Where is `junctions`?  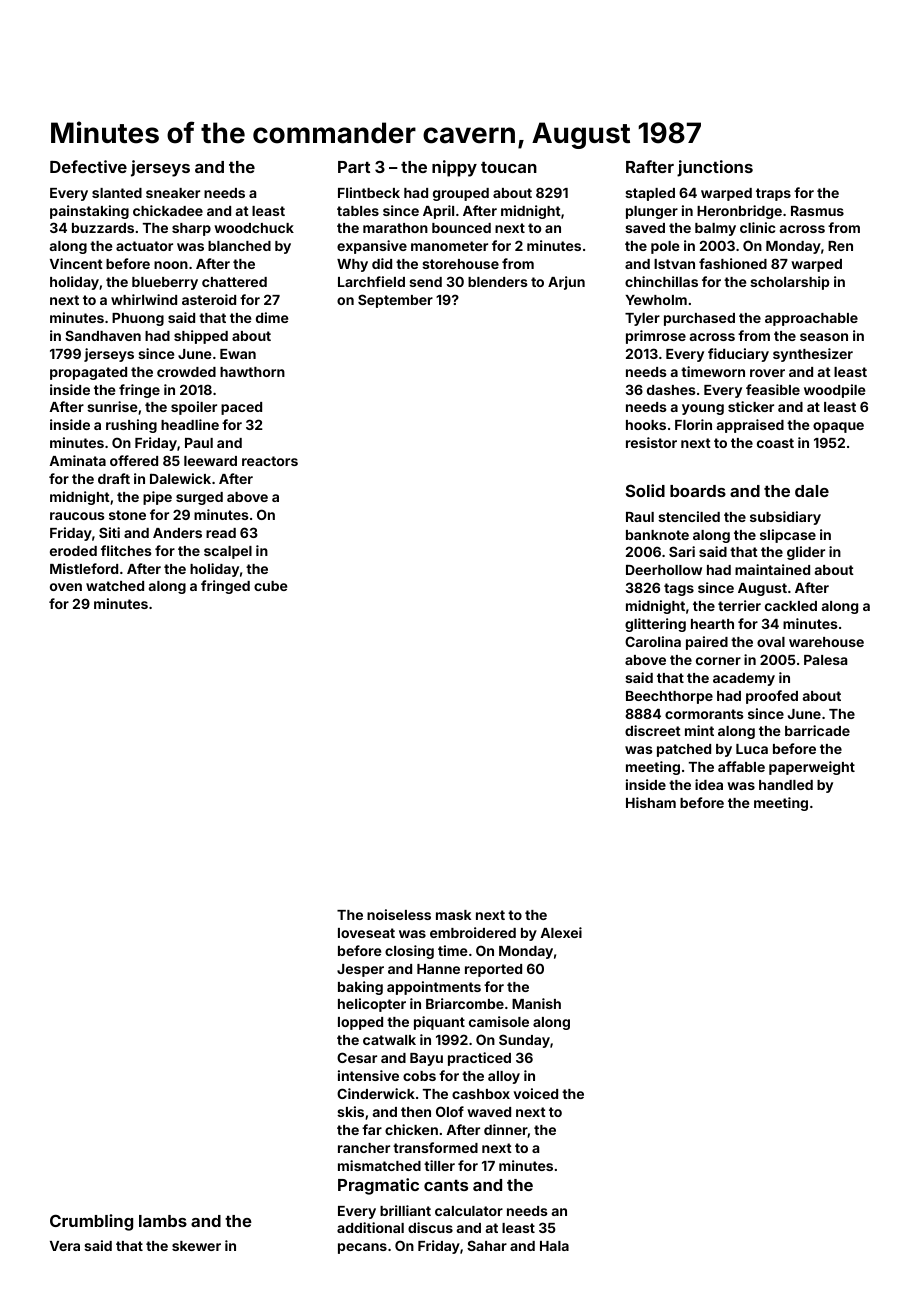
junctions is located at coordinates (715, 168).
